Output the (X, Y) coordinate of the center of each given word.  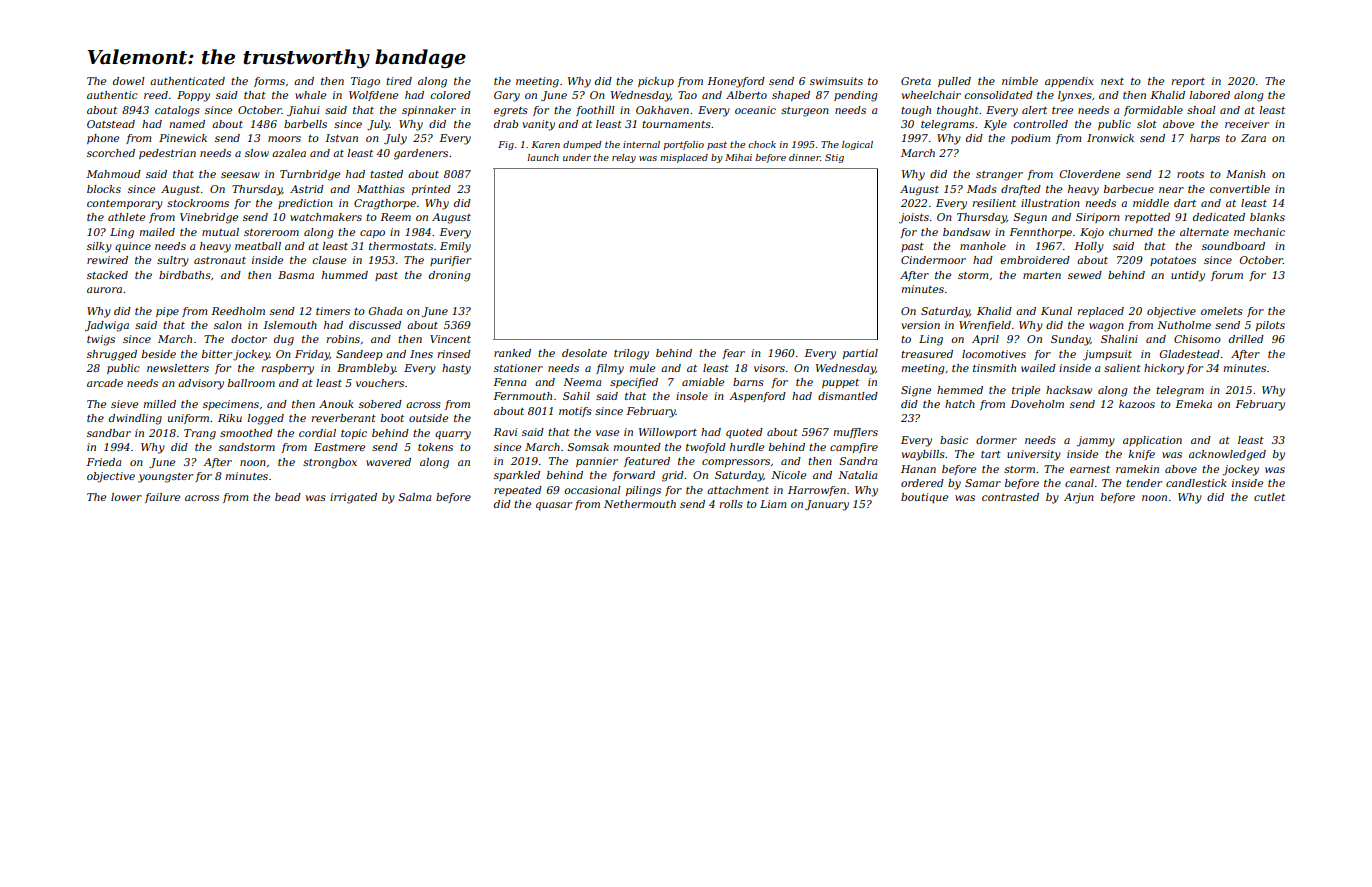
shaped (791, 96)
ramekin (1137, 469)
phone (103, 139)
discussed (375, 325)
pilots (1270, 326)
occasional (593, 490)
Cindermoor (933, 260)
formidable (1153, 111)
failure (162, 498)
